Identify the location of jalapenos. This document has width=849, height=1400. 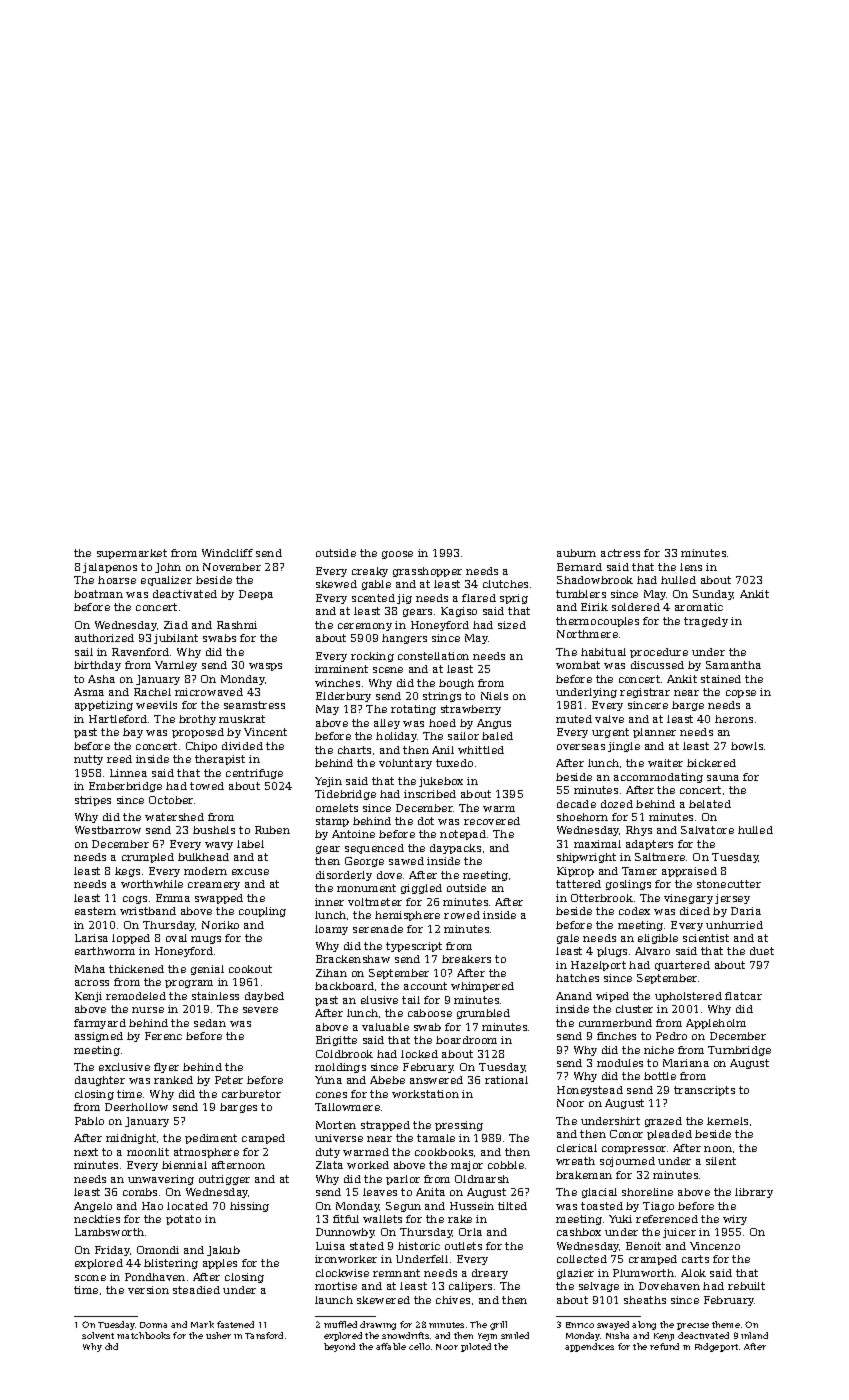
(110, 568).
